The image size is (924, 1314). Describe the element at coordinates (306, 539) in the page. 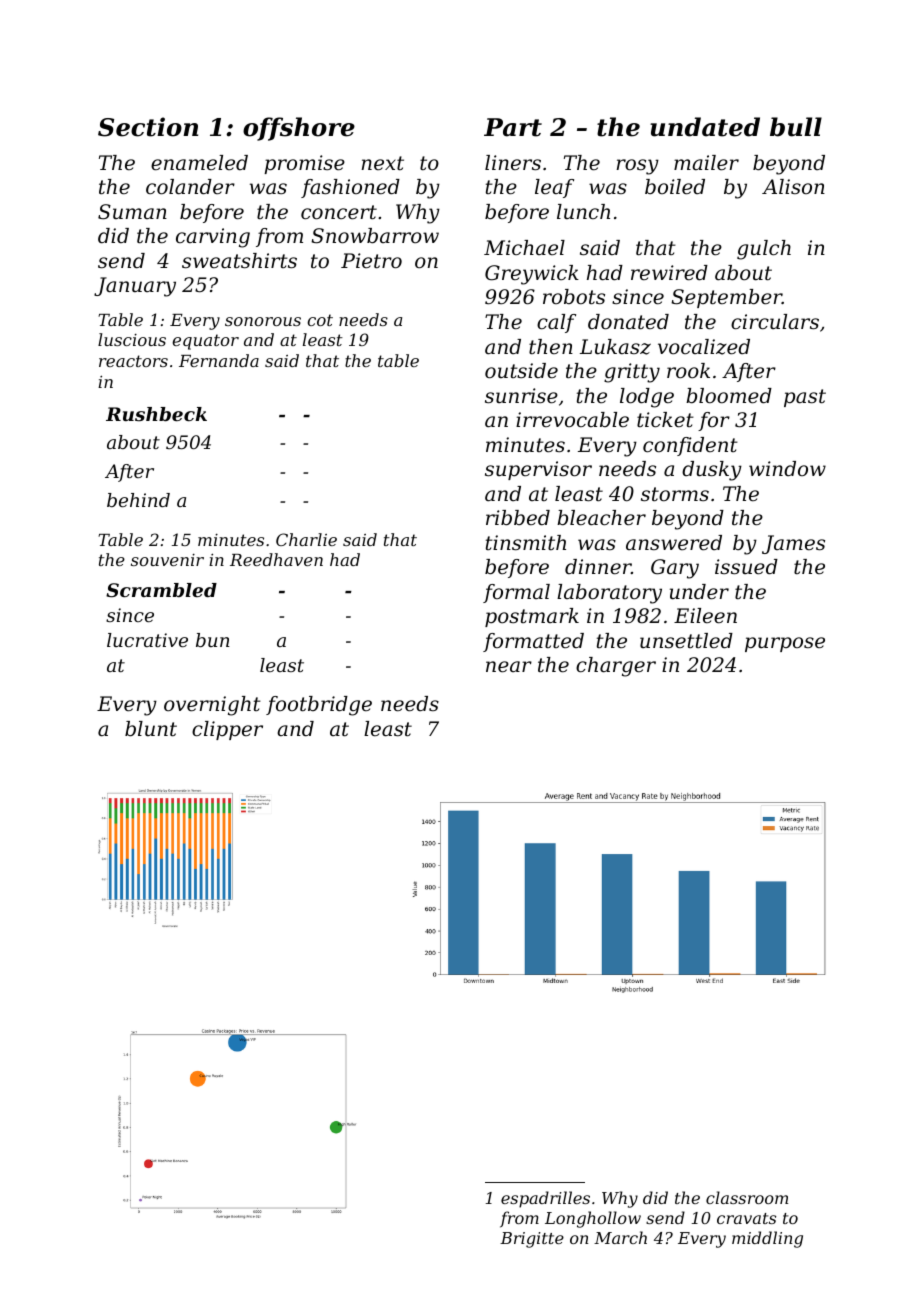

I see `Charlie` at that location.
